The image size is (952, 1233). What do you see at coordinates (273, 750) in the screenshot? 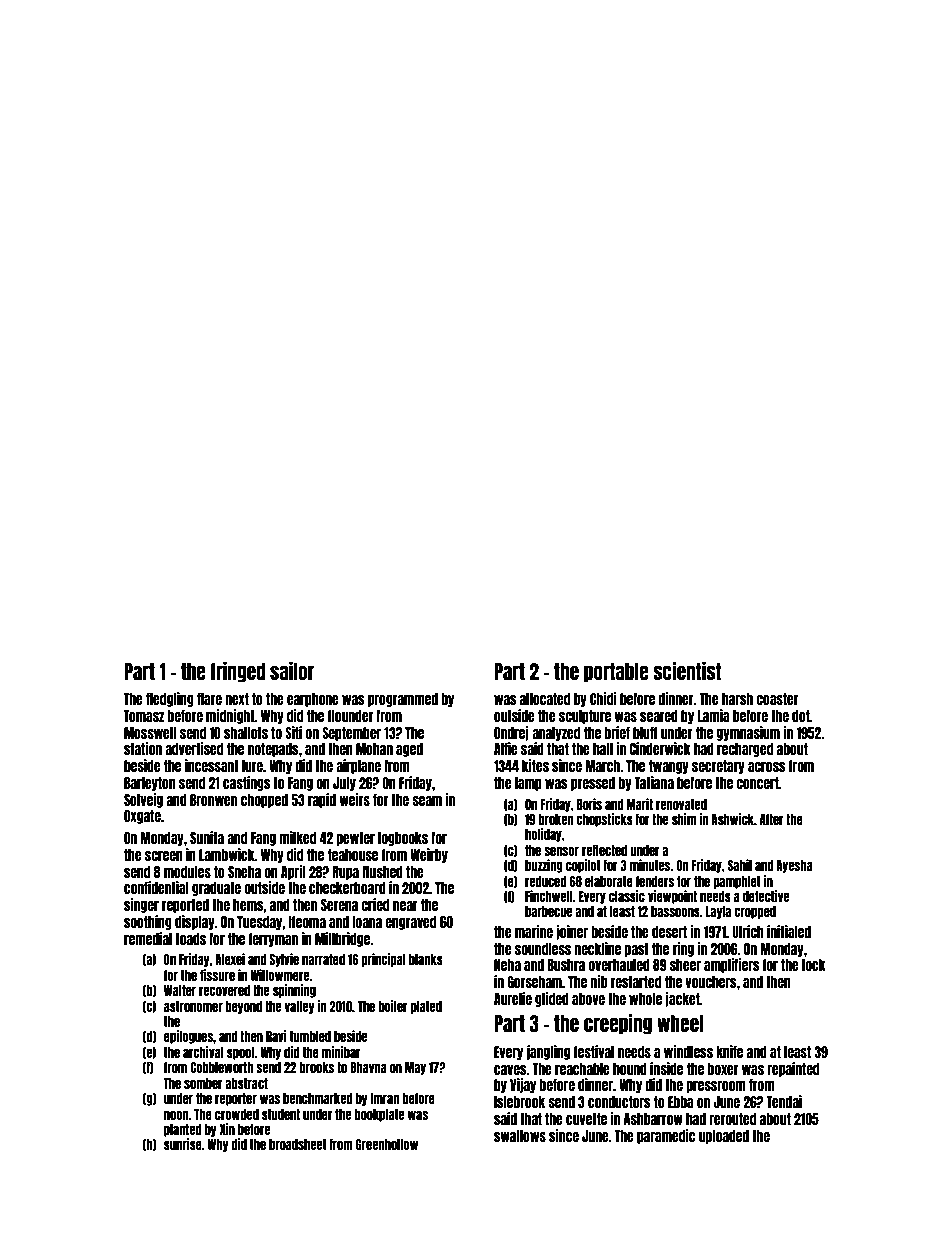
I see `notepads` at bounding box center [273, 750].
